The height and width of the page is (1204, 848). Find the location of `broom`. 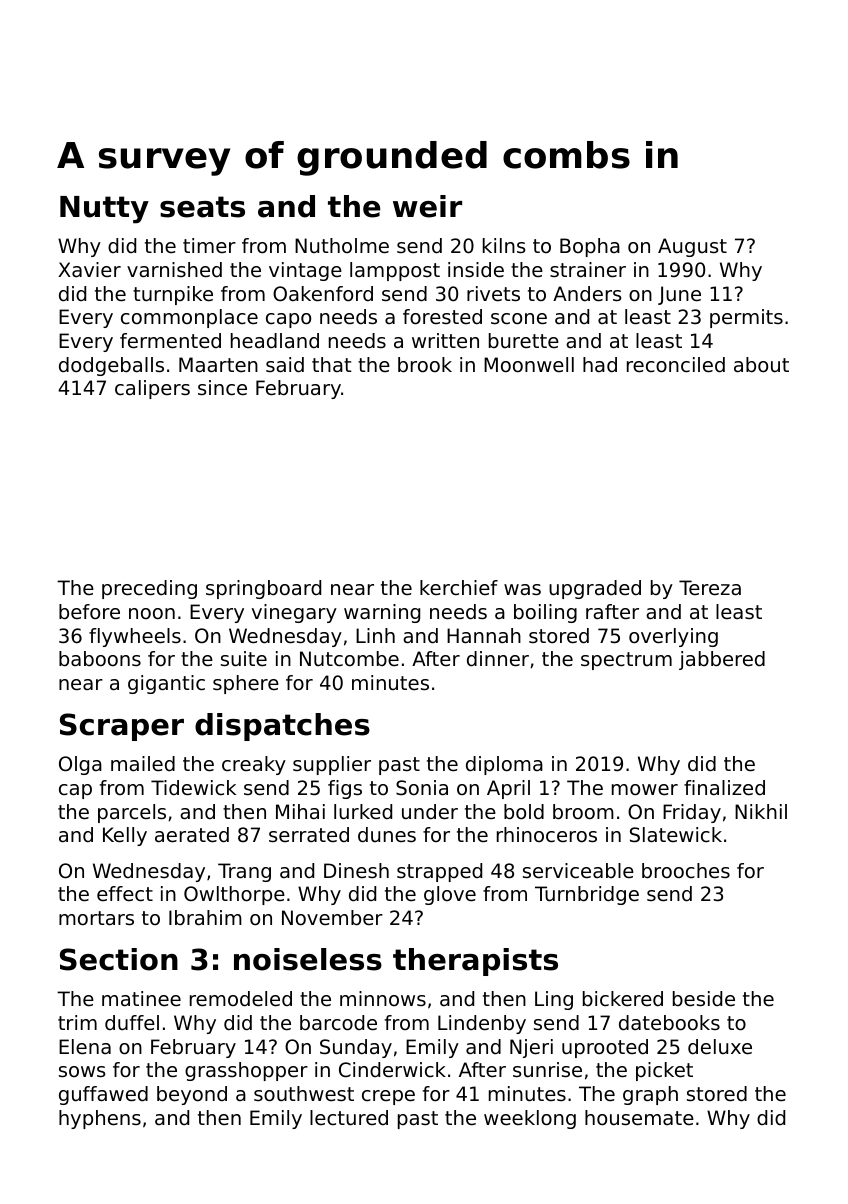

broom is located at coordinates (583, 812).
